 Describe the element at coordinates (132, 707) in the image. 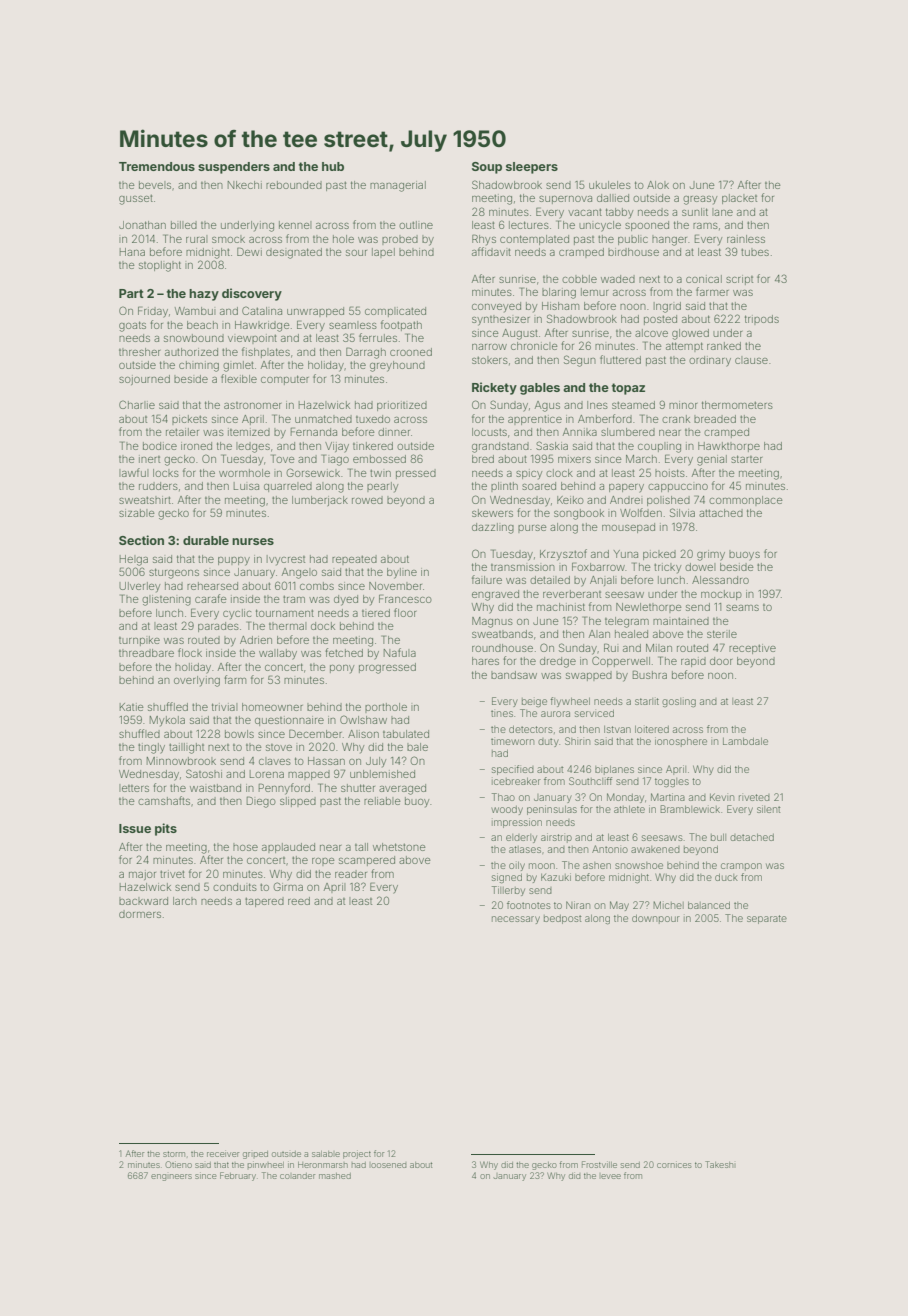

I see `Katie` at that location.
